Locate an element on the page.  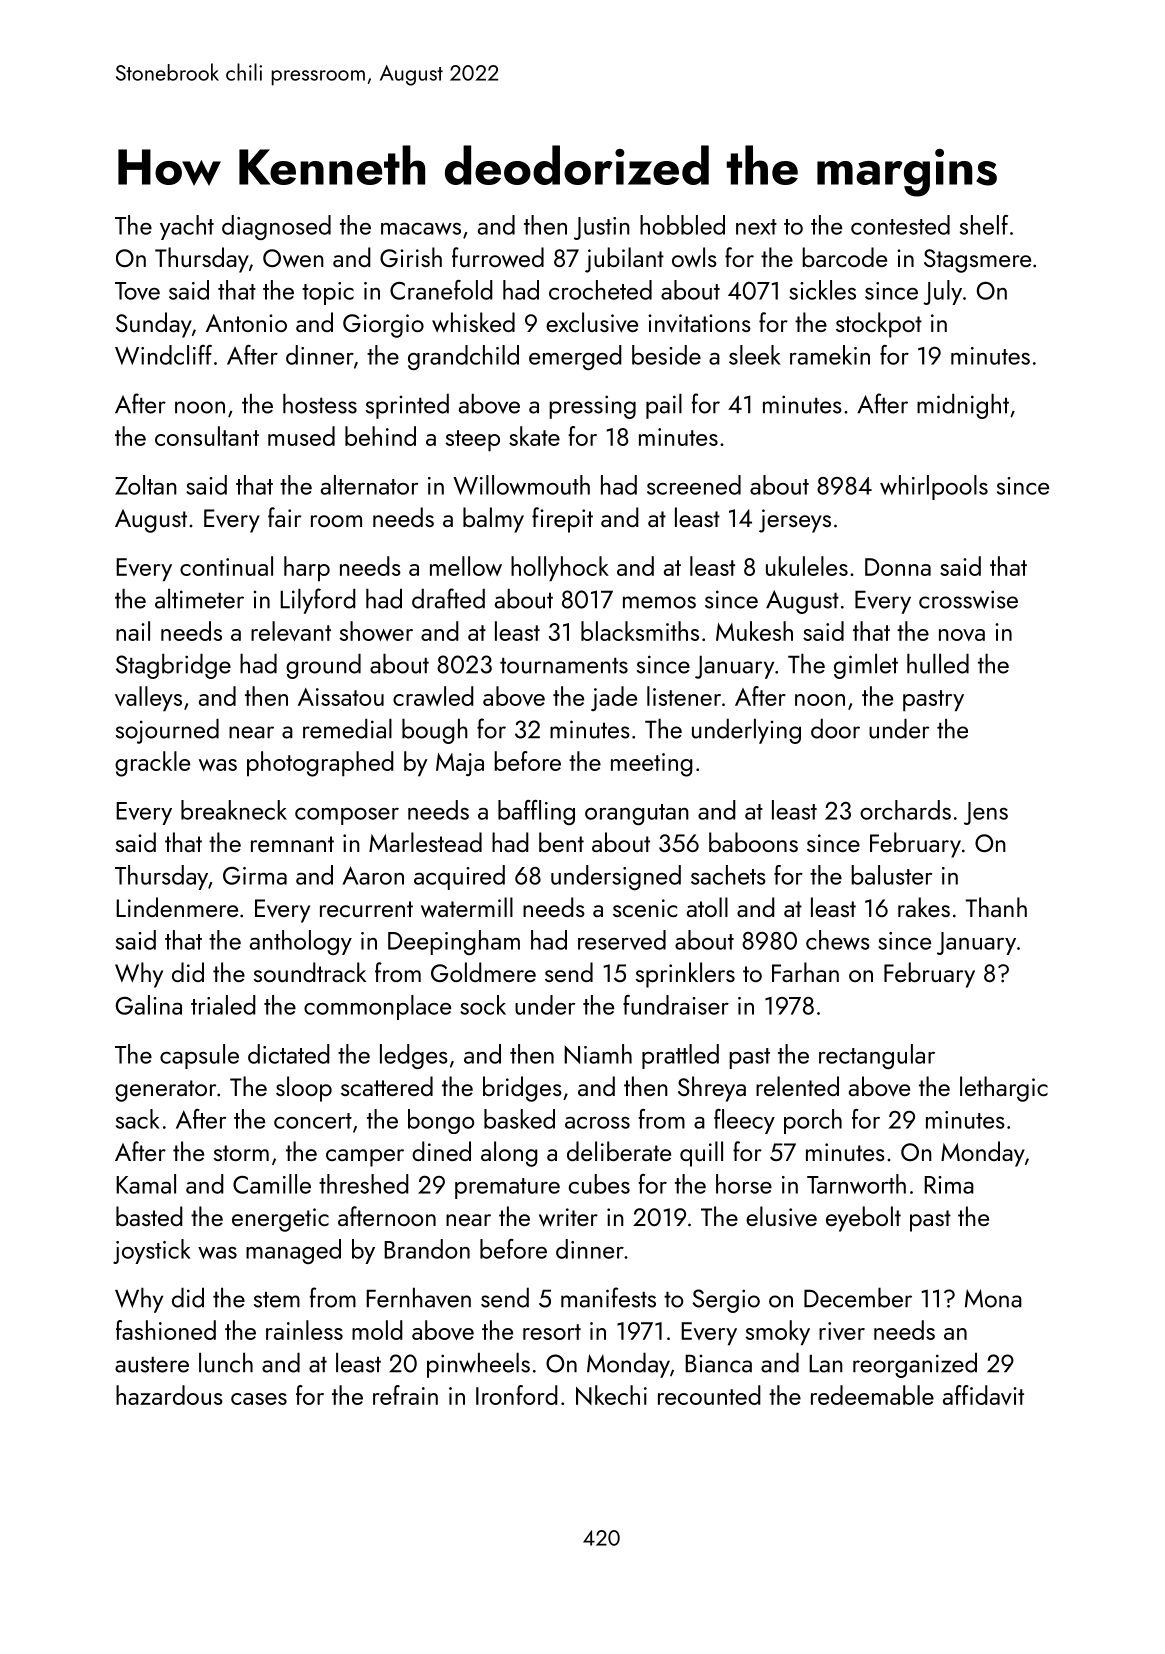
hazardous is located at coordinates (169, 1395).
